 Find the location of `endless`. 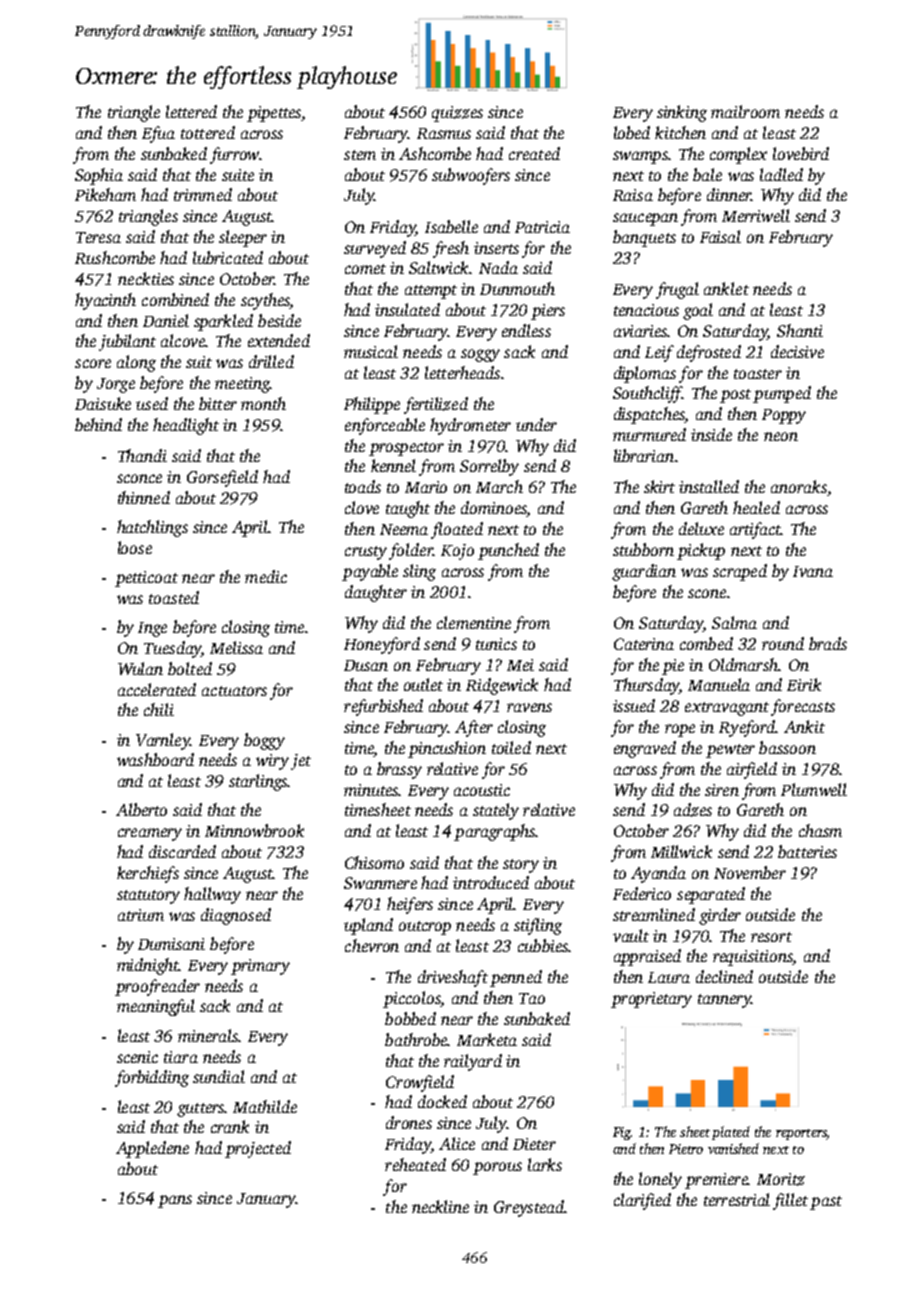

endless is located at coordinates (526, 330).
